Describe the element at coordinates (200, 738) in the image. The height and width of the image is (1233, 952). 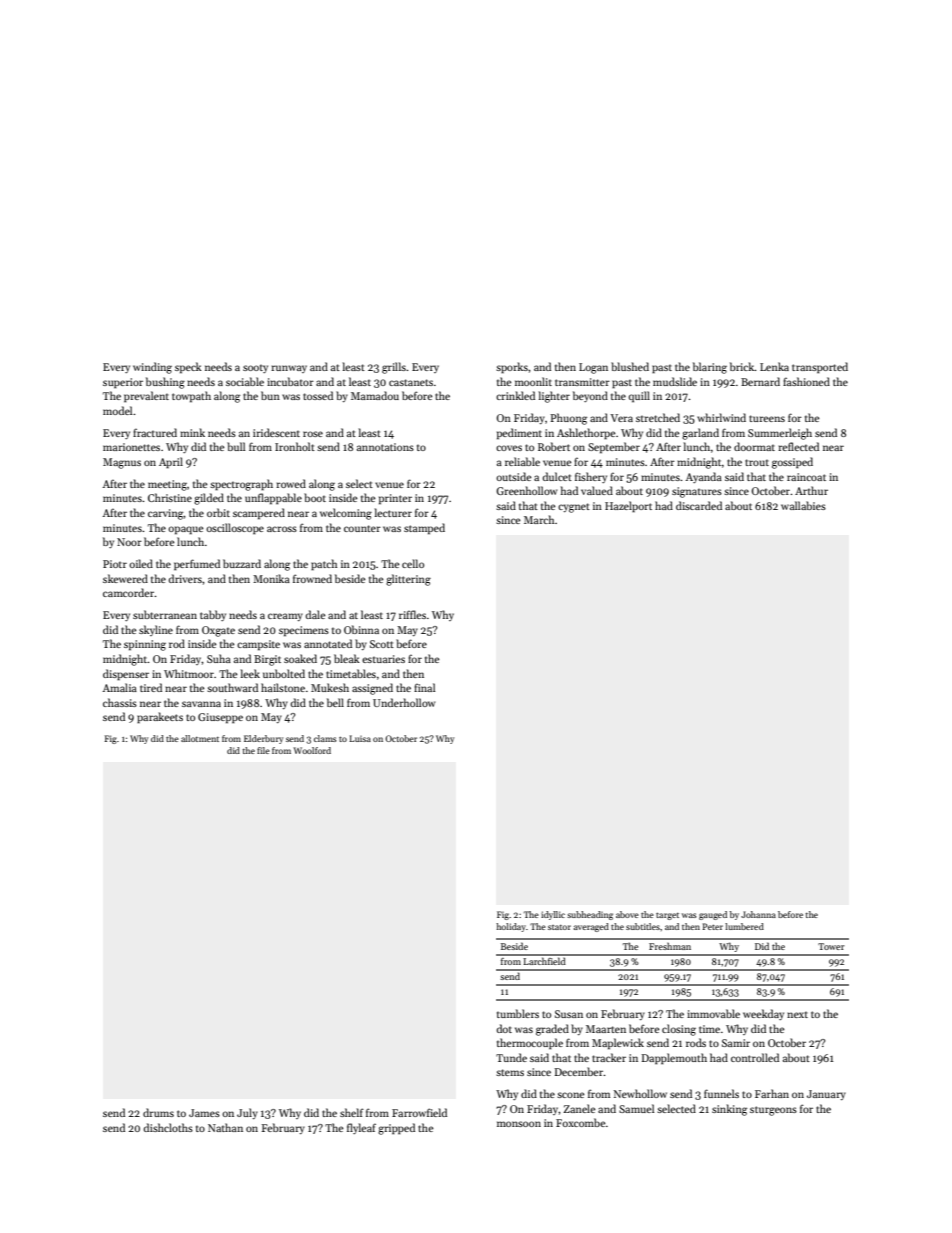
I see `allotment` at that location.
